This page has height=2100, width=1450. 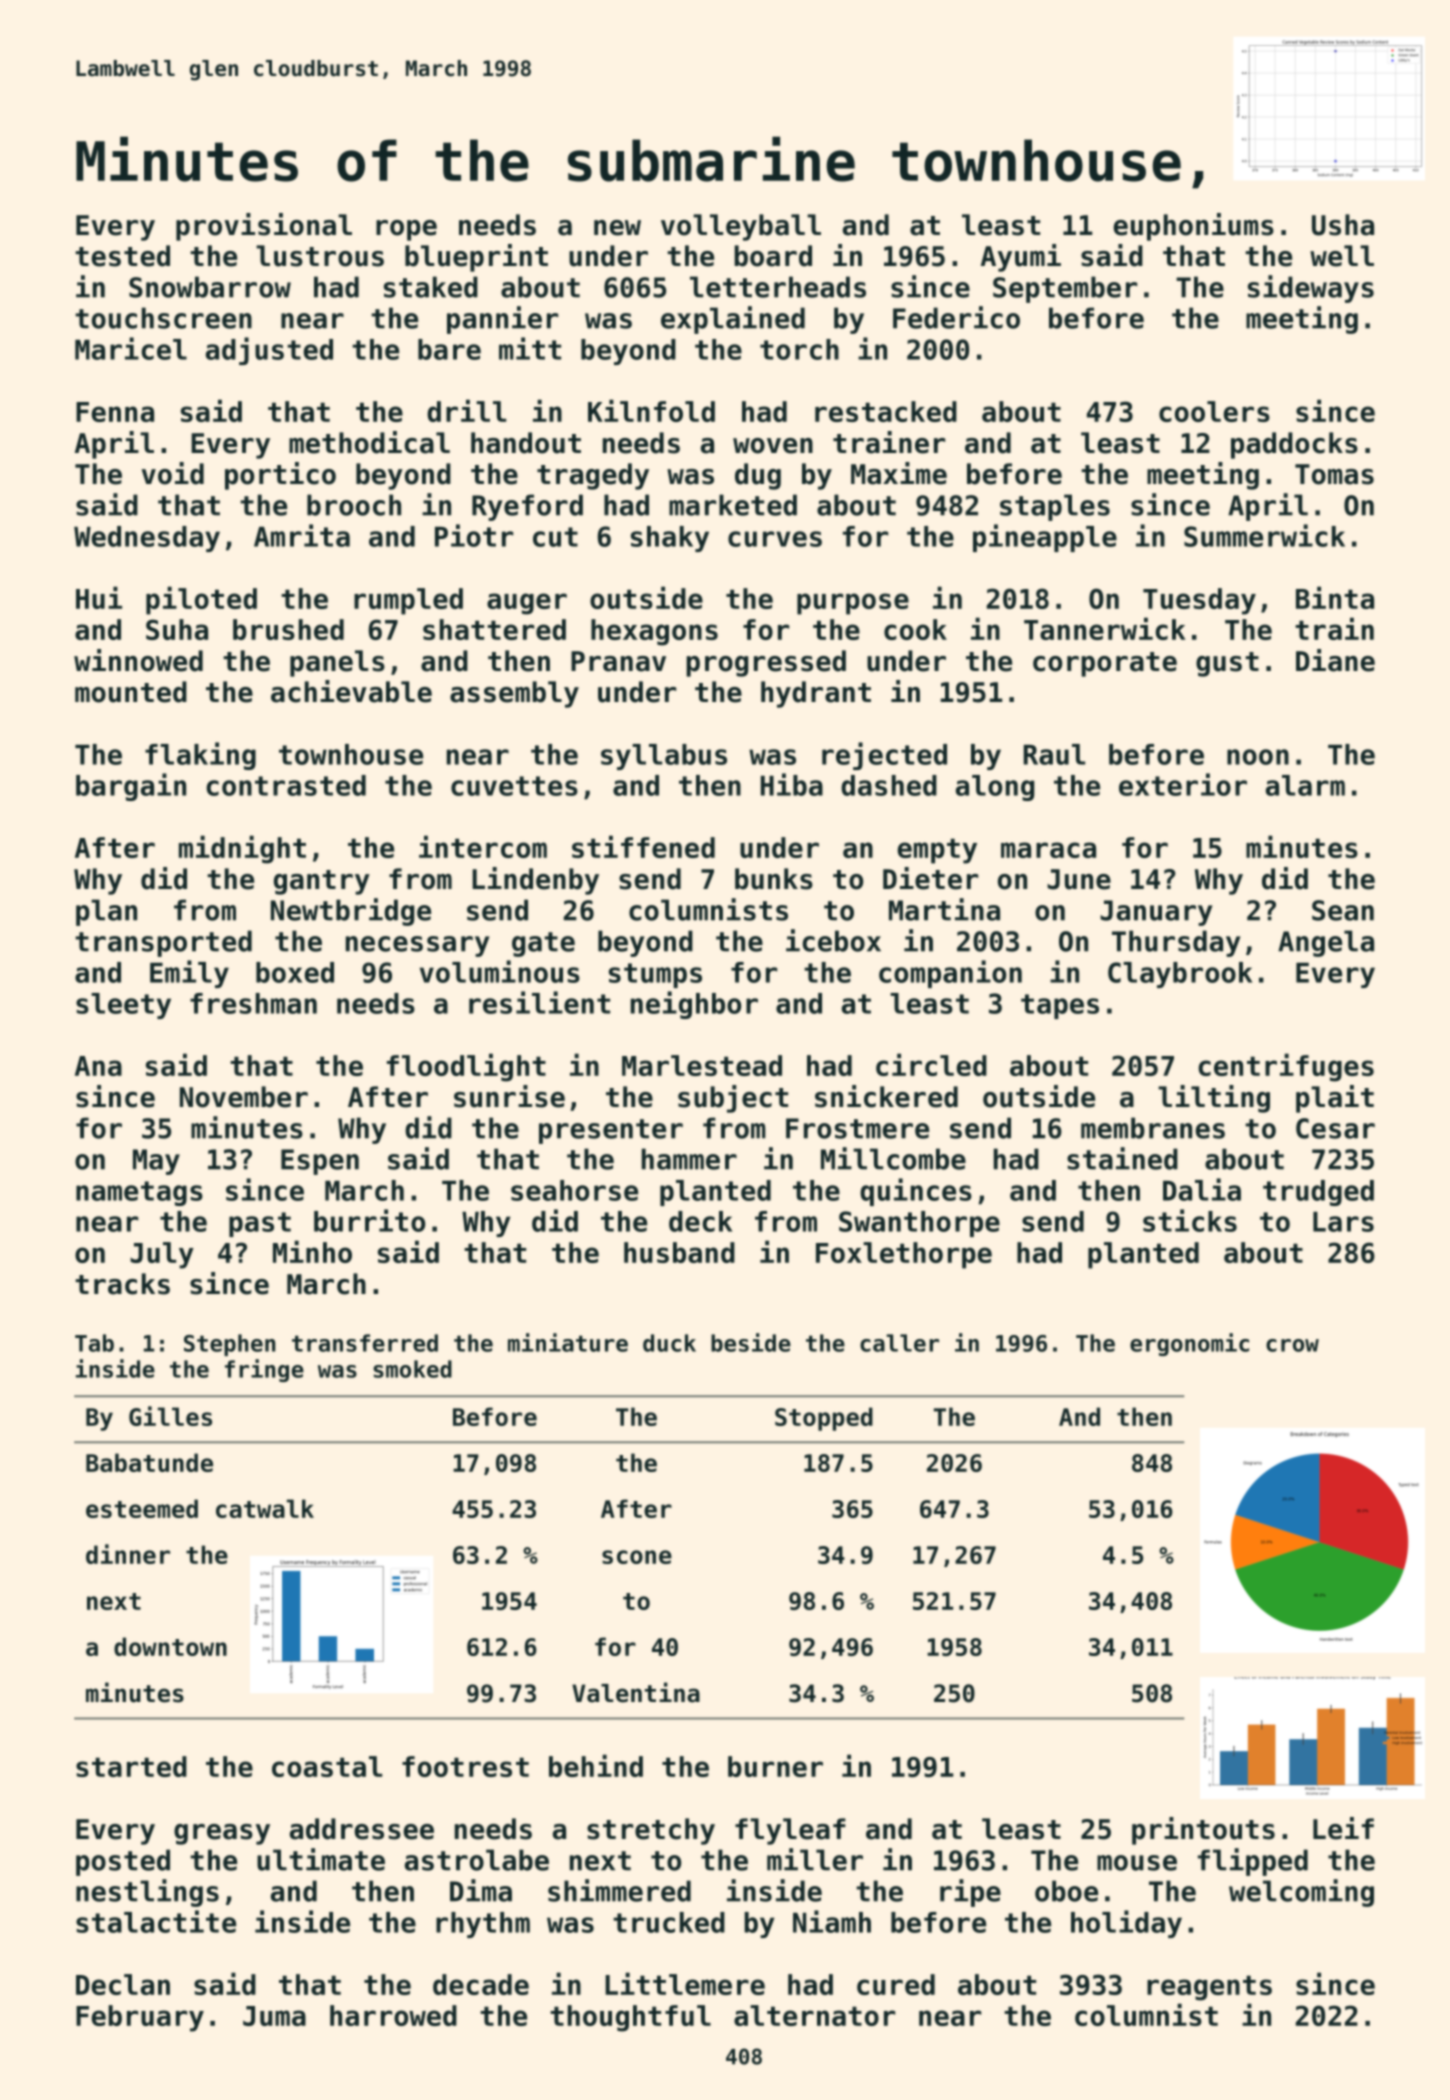 I want to click on lustrous, so click(x=320, y=256).
